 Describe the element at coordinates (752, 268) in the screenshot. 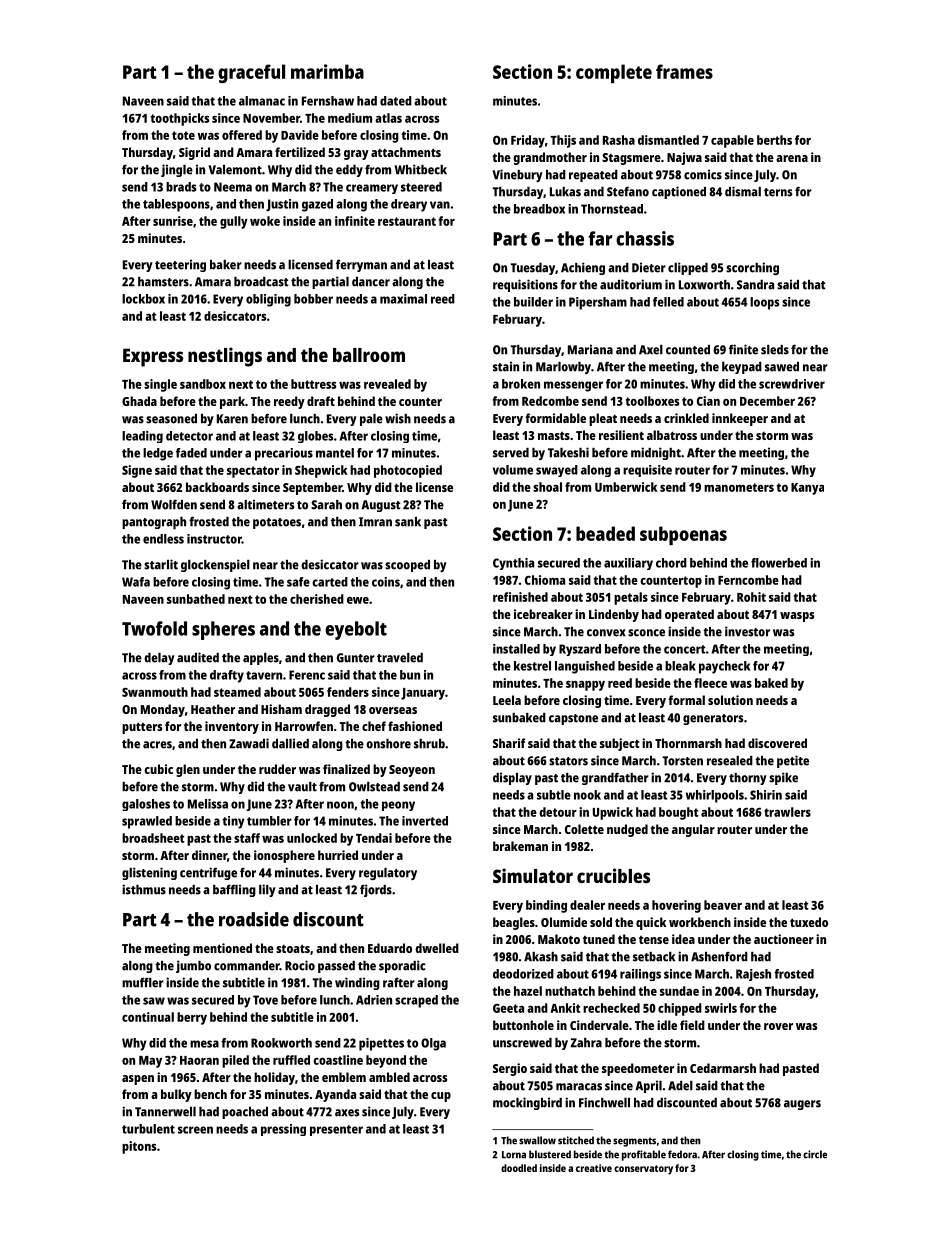

I see `scorching` at that location.
